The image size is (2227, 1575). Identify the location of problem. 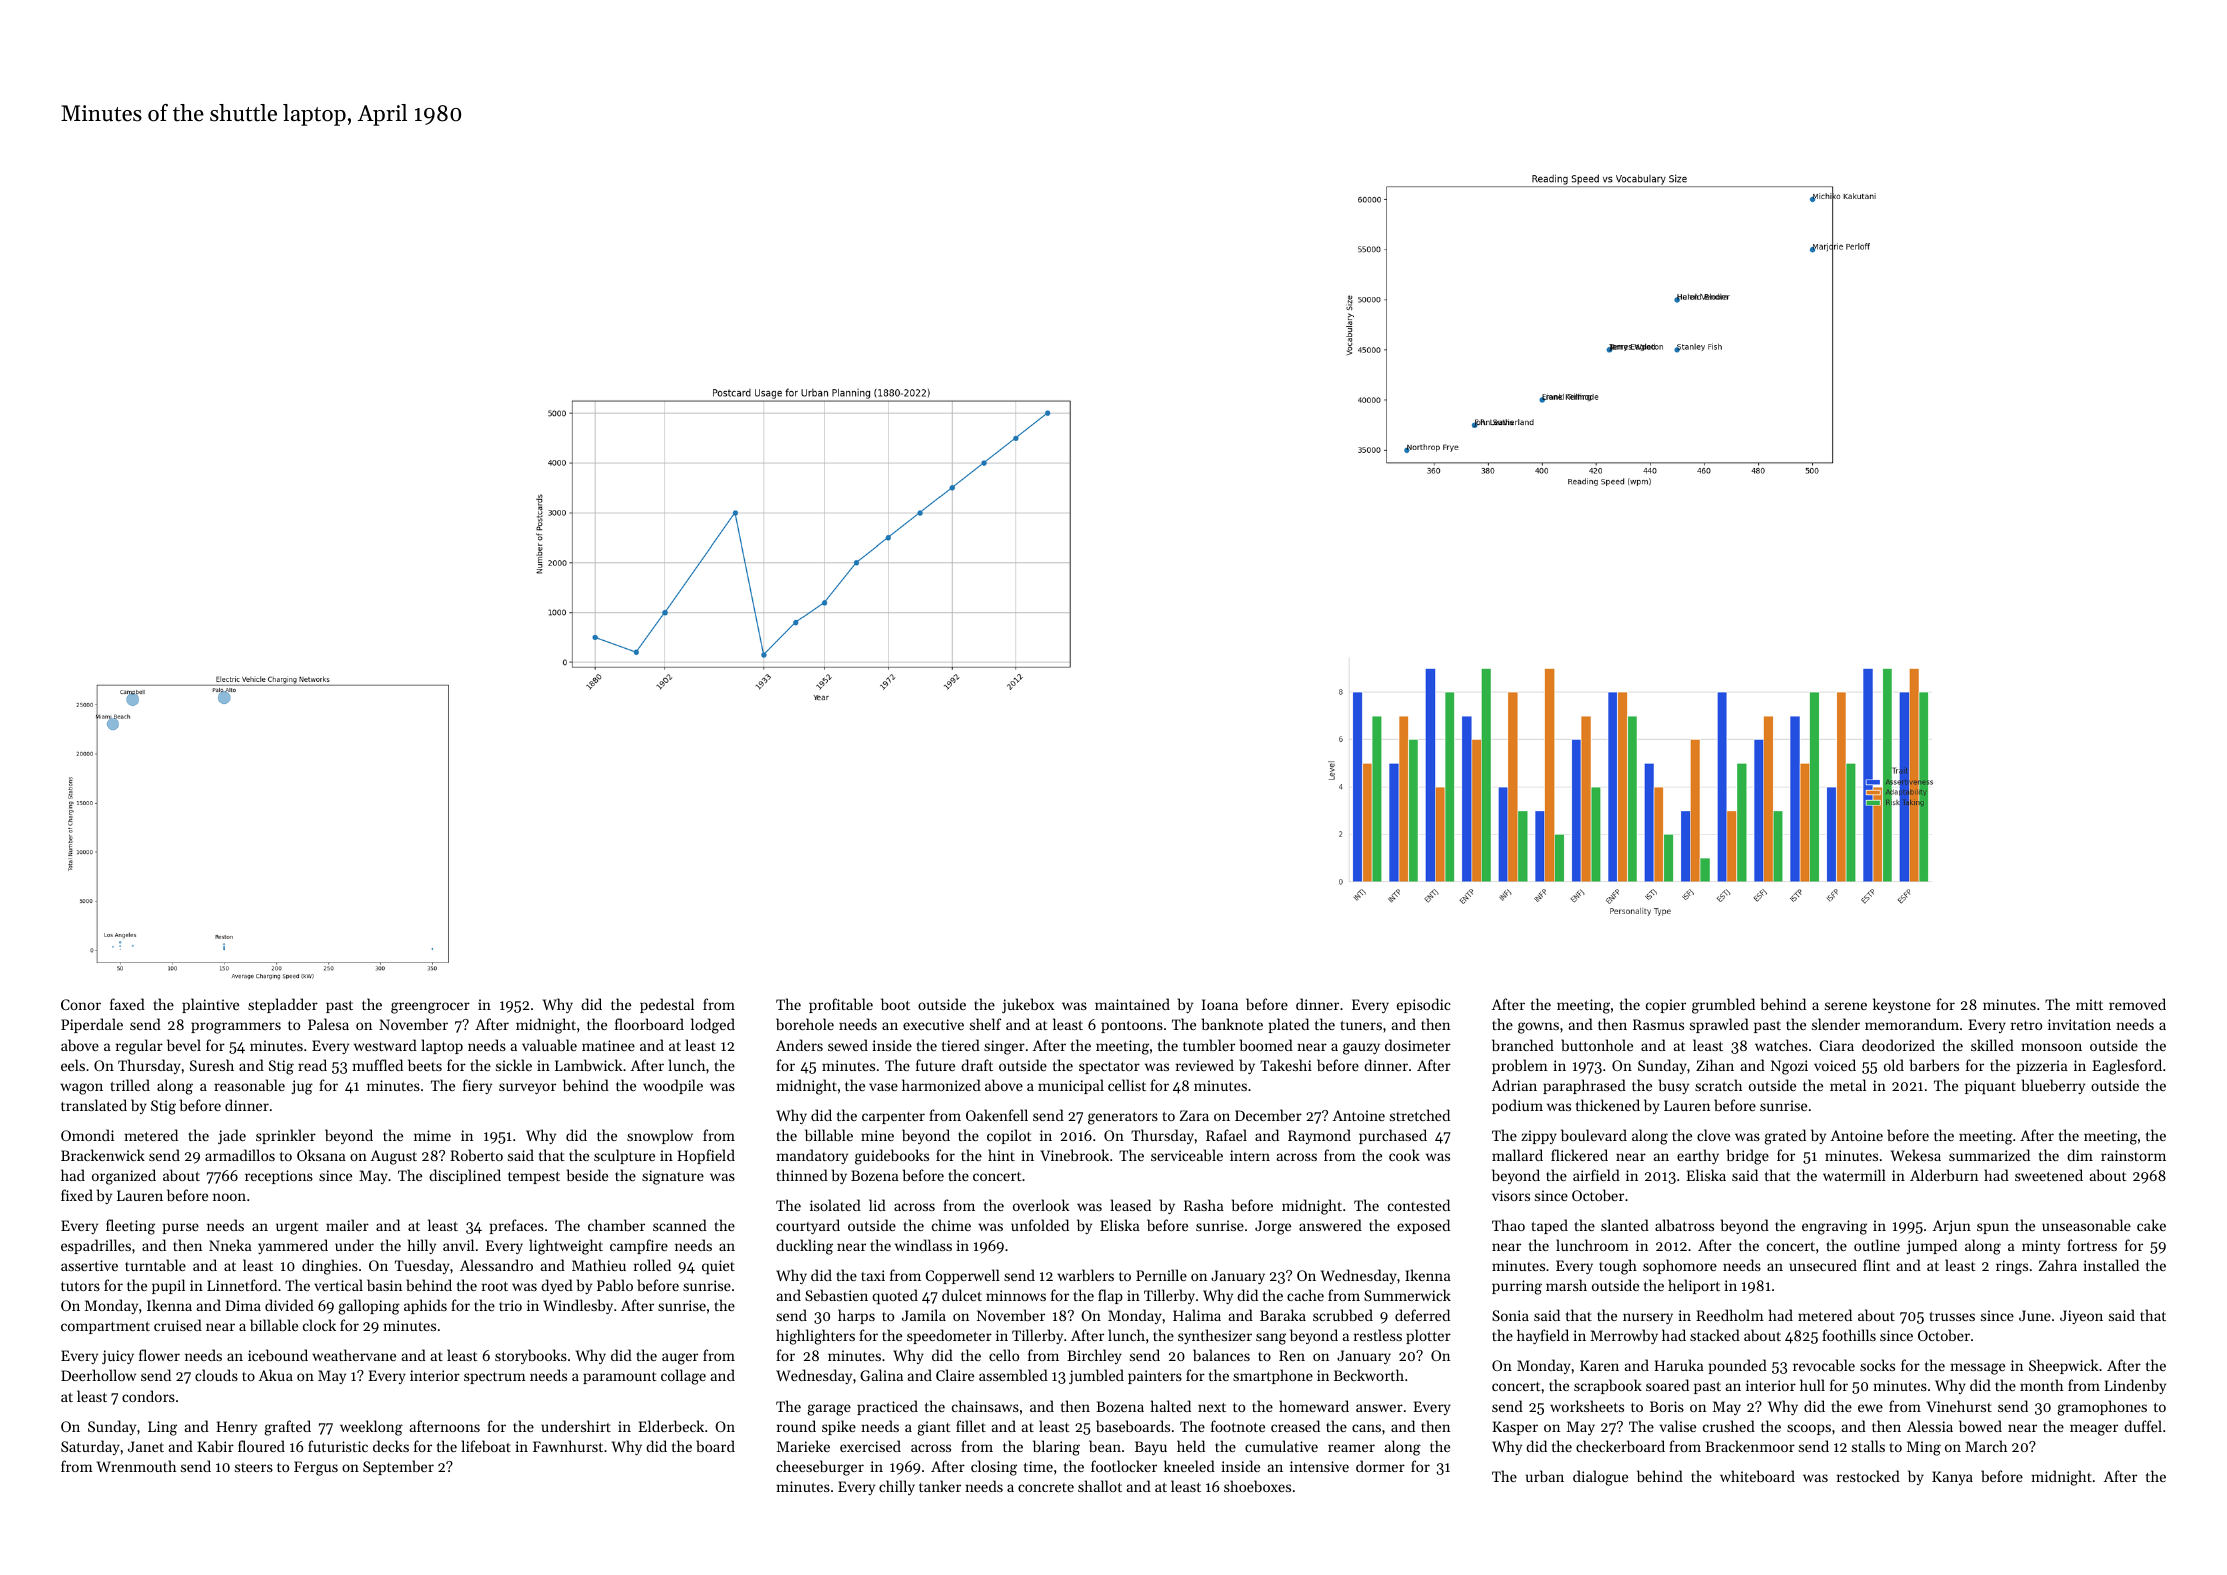
(1520, 1066).
